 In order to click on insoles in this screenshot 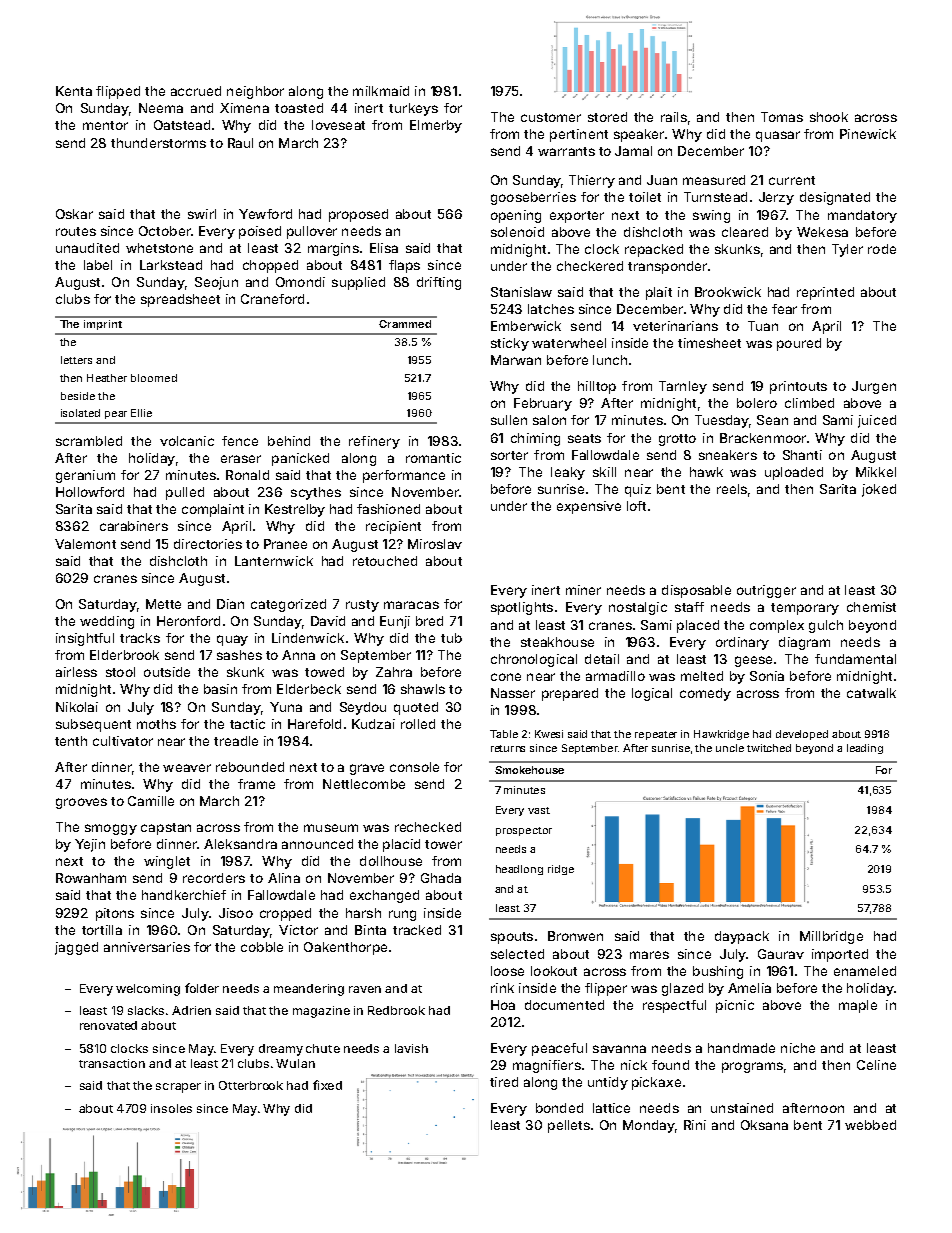, I will do `click(171, 1108)`.
